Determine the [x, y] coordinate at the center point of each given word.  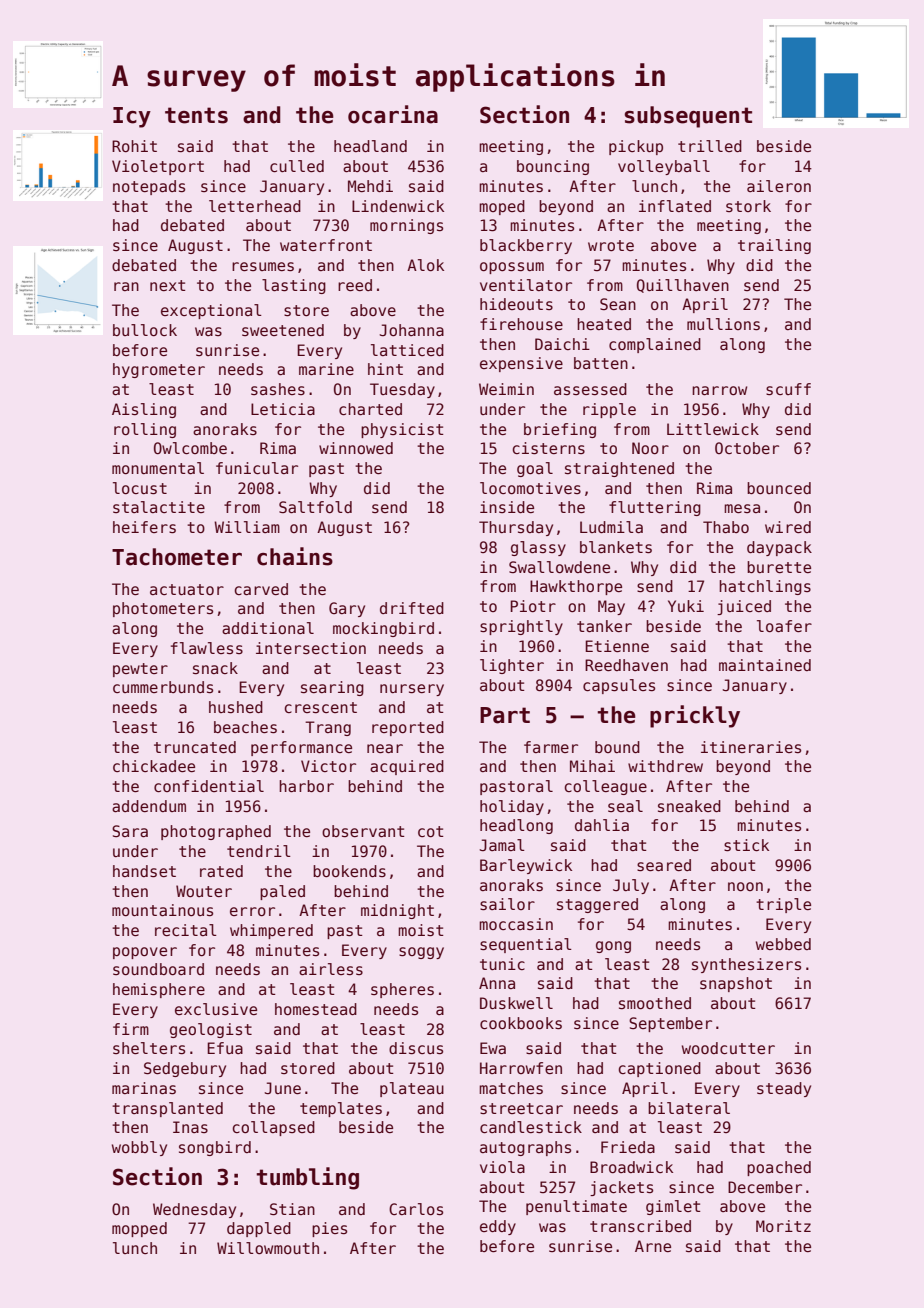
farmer [551, 747]
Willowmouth [268, 1248]
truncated [195, 747]
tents [196, 115]
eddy [498, 1227]
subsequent [688, 117]
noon [745, 887]
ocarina [393, 114]
